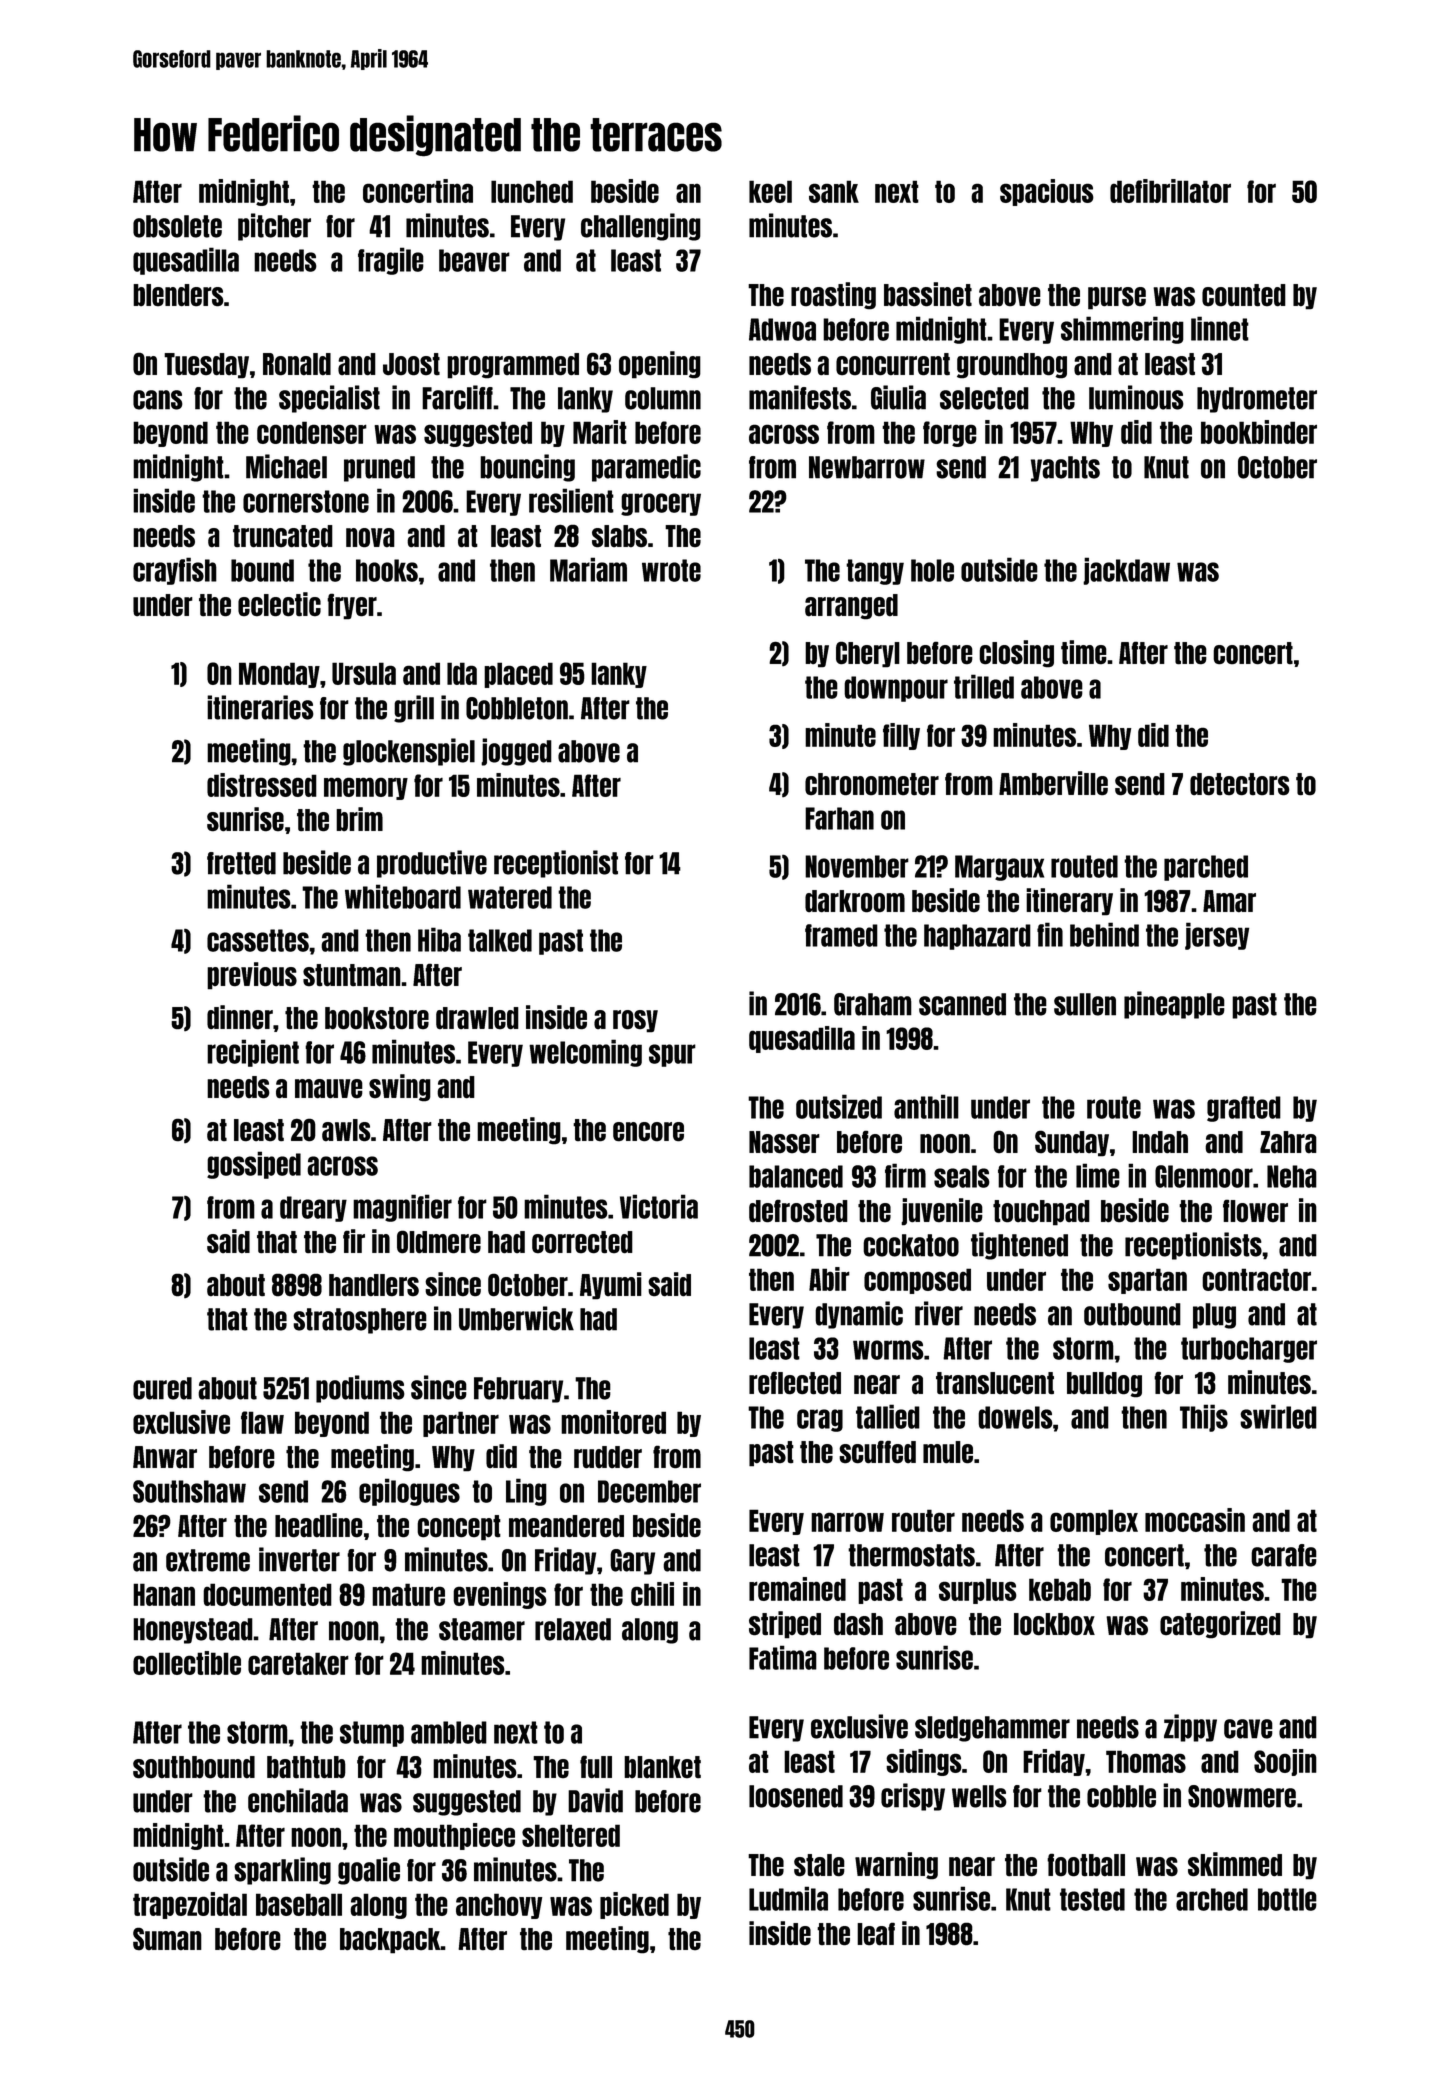  Describe the element at coordinates (876, 1934) in the screenshot. I see `leaf` at that location.
